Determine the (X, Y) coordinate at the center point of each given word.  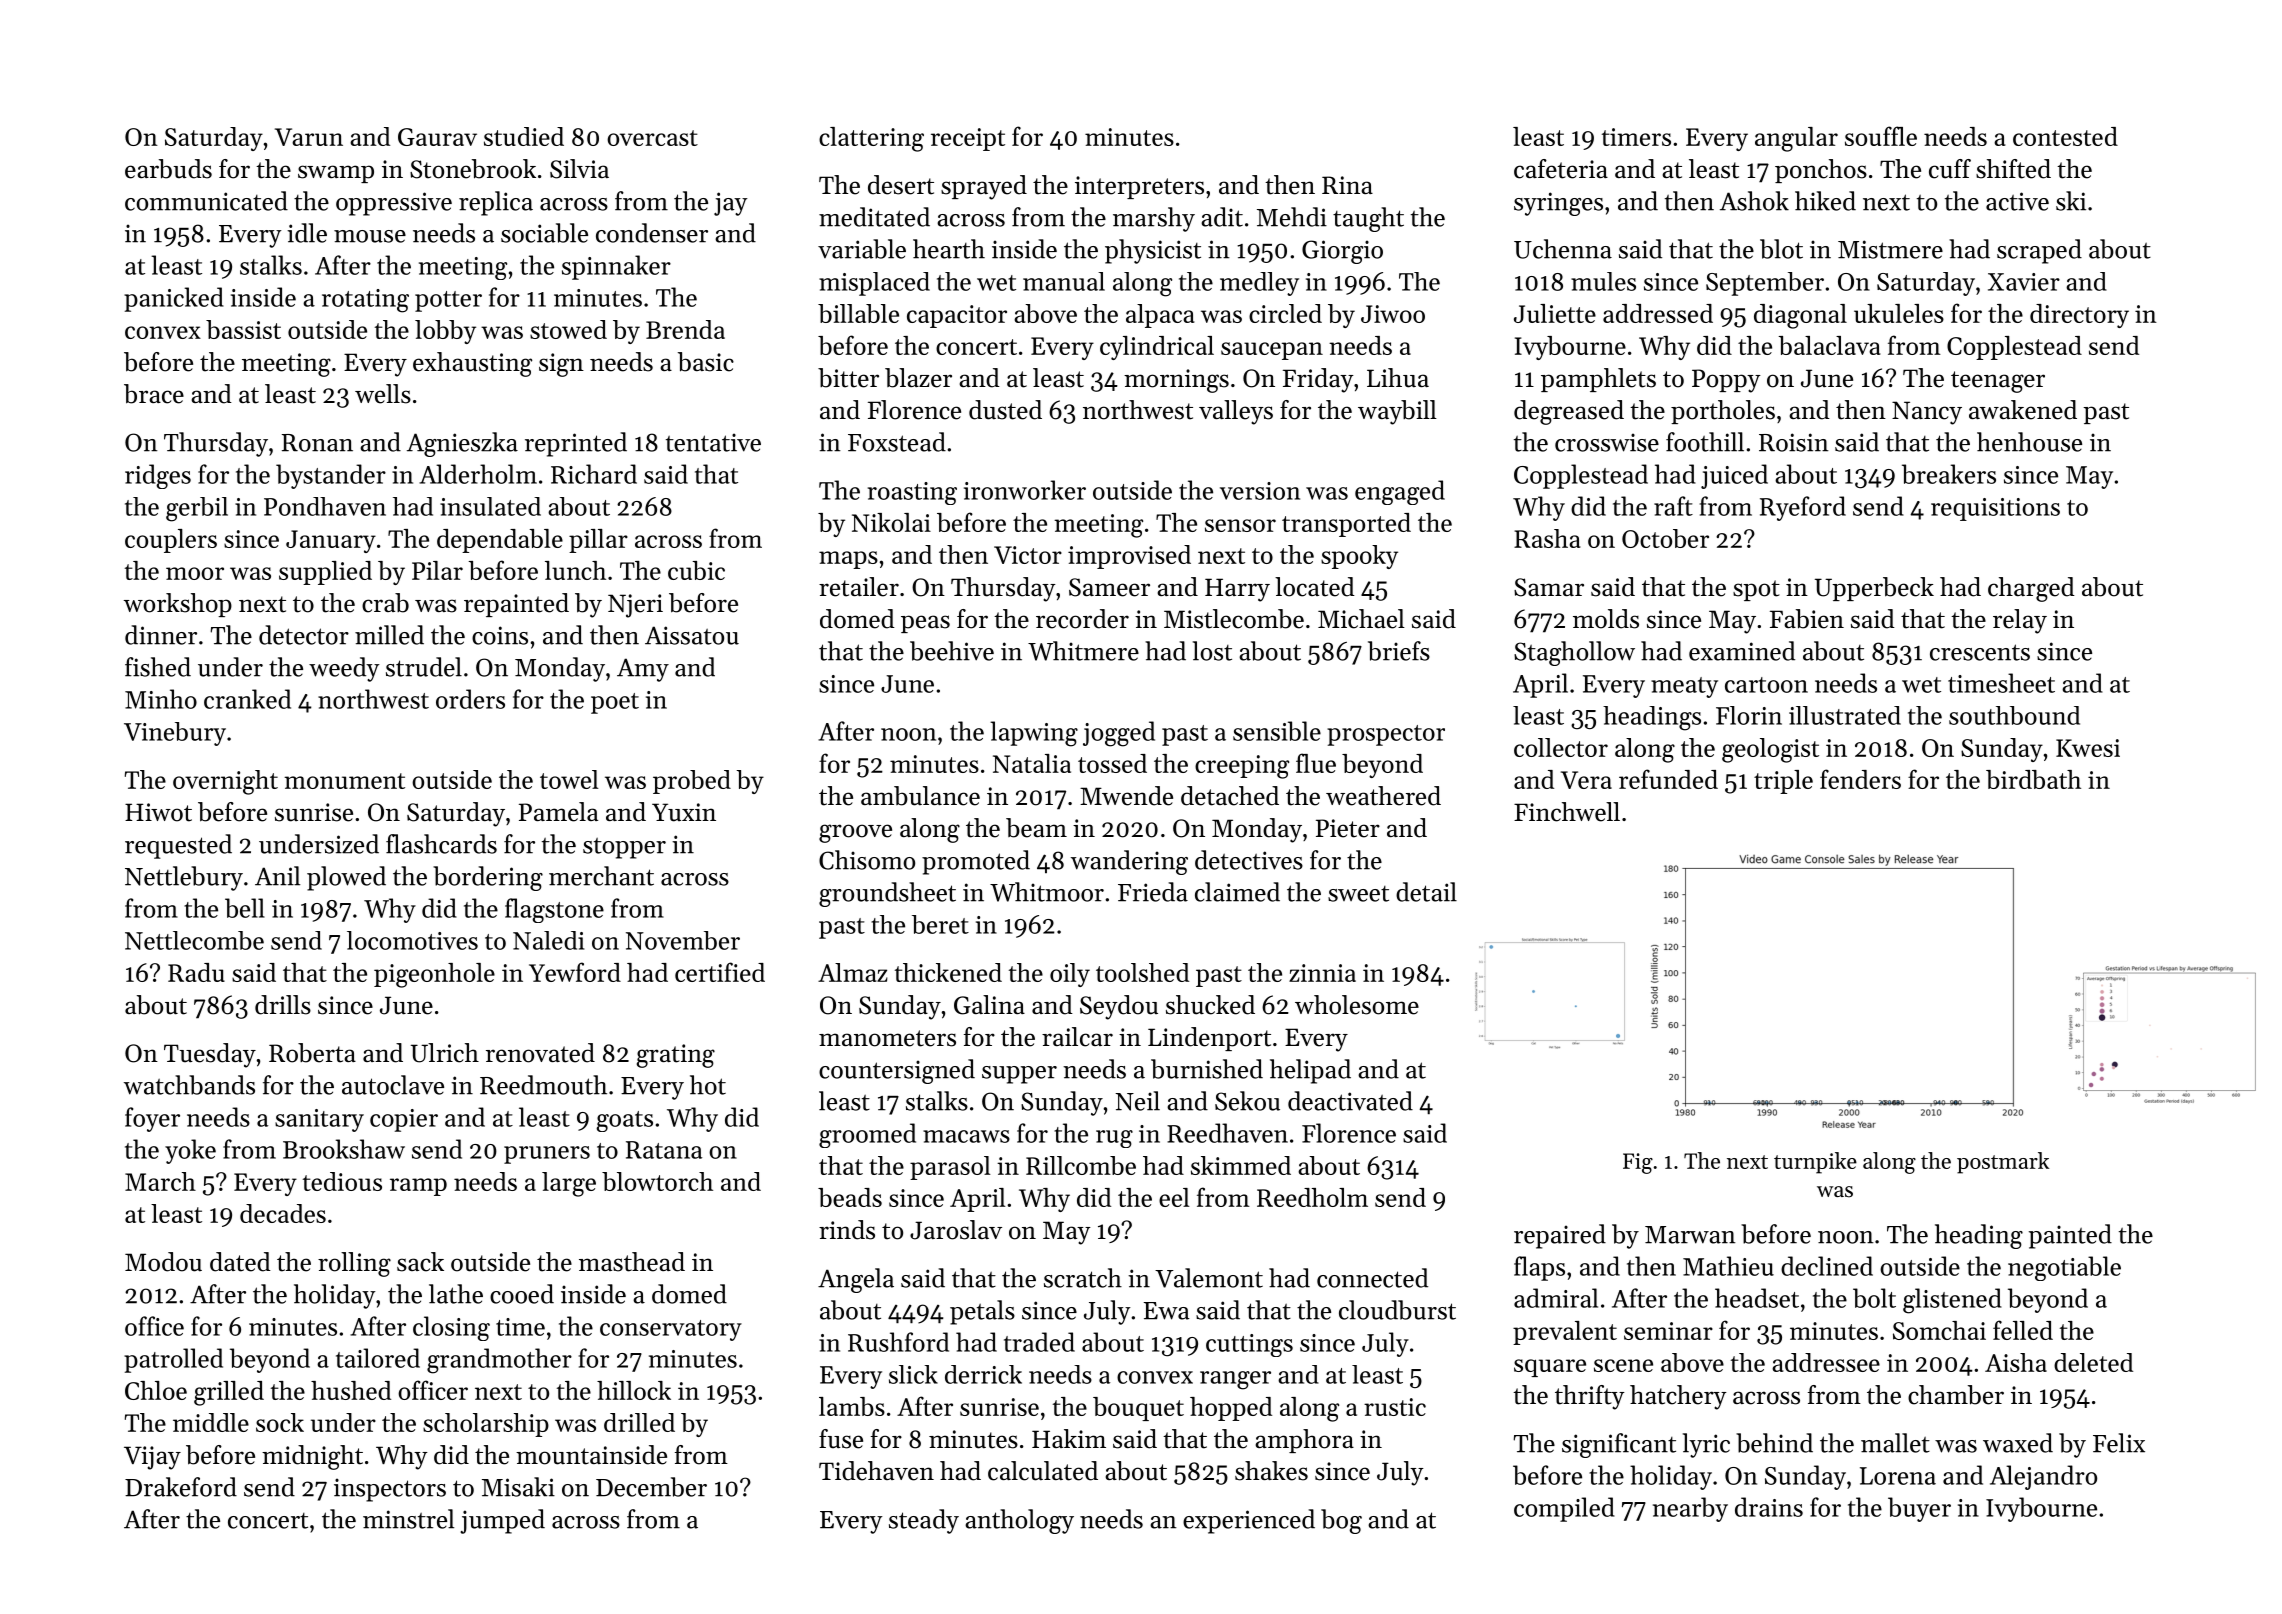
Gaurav (437, 137)
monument (344, 781)
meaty (1684, 687)
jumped (502, 1521)
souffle (1881, 136)
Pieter (1348, 828)
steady (924, 1521)
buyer (1919, 1509)
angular (1796, 139)
